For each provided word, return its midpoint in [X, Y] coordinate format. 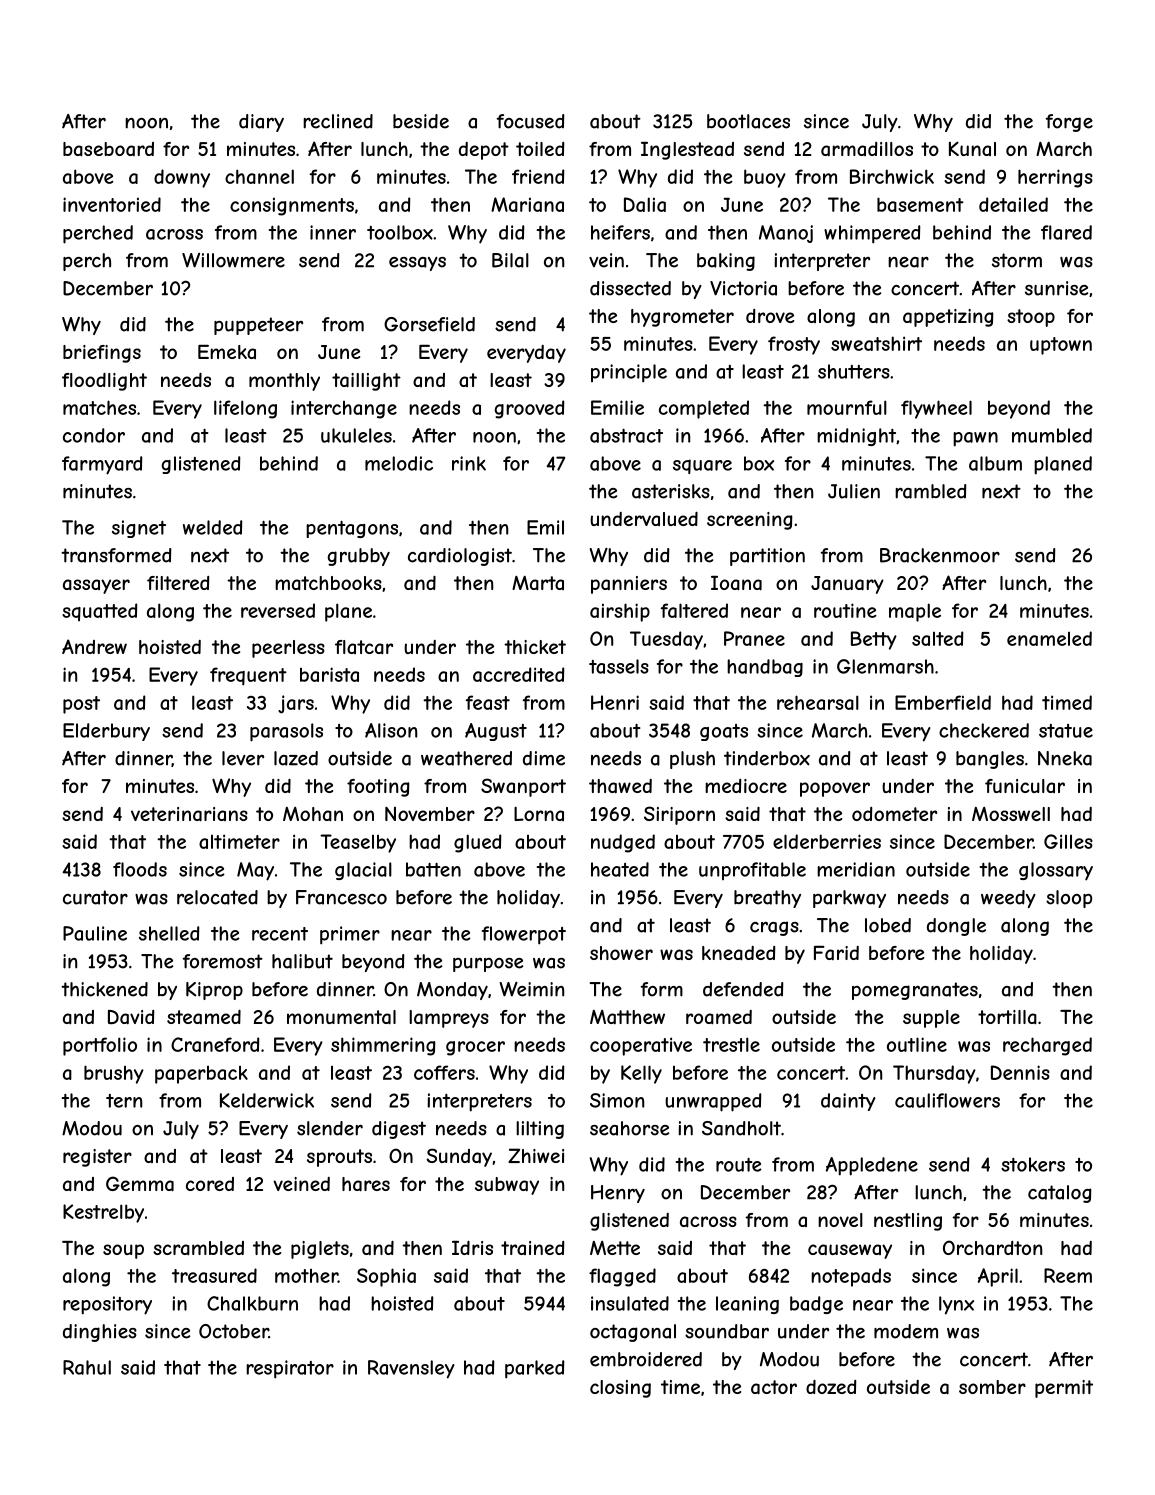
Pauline [95, 933]
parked [535, 1369]
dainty [848, 1102]
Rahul [87, 1367]
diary [261, 123]
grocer [475, 1048]
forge [1069, 123]
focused [531, 121]
